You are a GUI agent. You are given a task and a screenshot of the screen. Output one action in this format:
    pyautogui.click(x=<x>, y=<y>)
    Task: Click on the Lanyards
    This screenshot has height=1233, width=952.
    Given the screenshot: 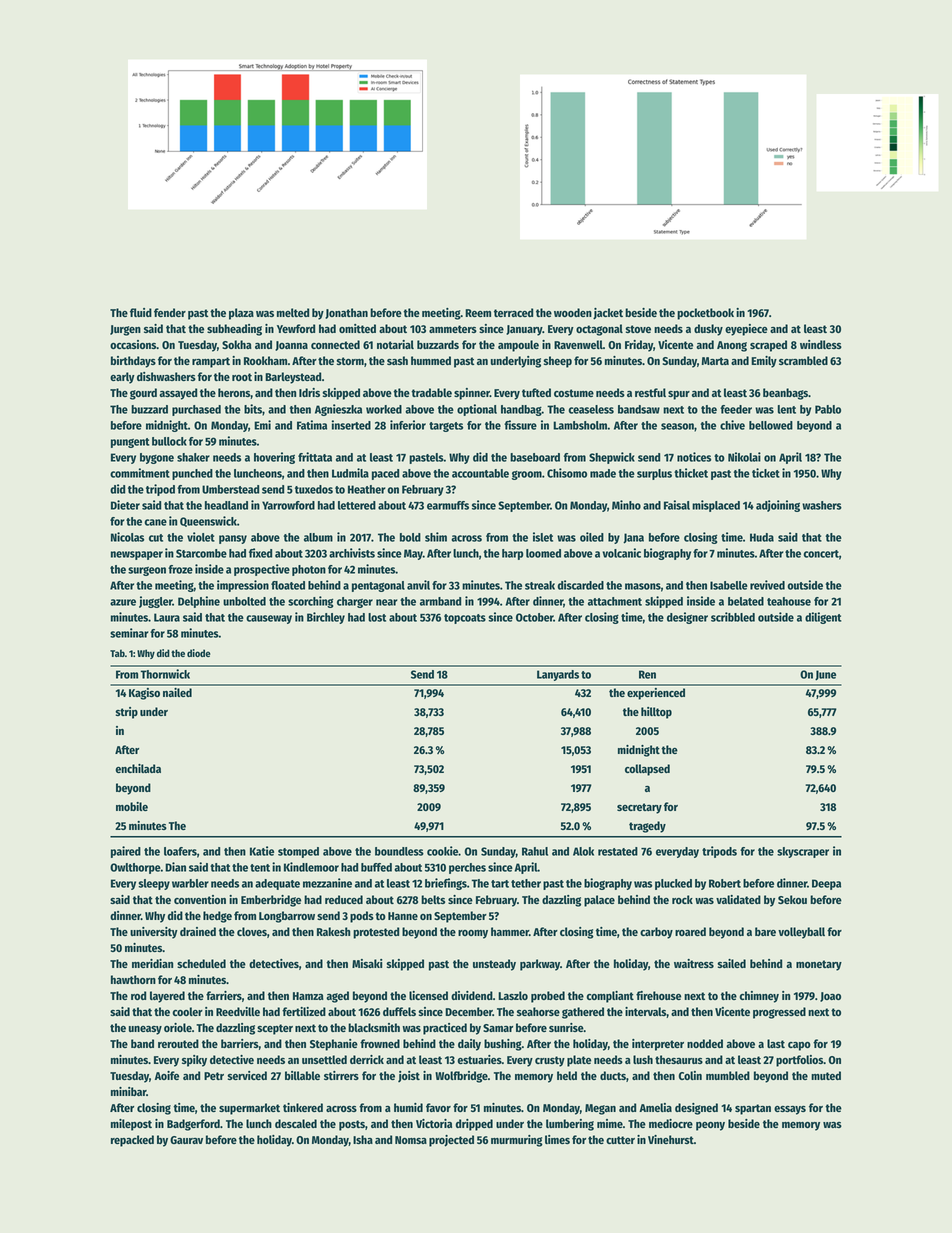 What is the action you would take?
    pyautogui.click(x=558, y=675)
